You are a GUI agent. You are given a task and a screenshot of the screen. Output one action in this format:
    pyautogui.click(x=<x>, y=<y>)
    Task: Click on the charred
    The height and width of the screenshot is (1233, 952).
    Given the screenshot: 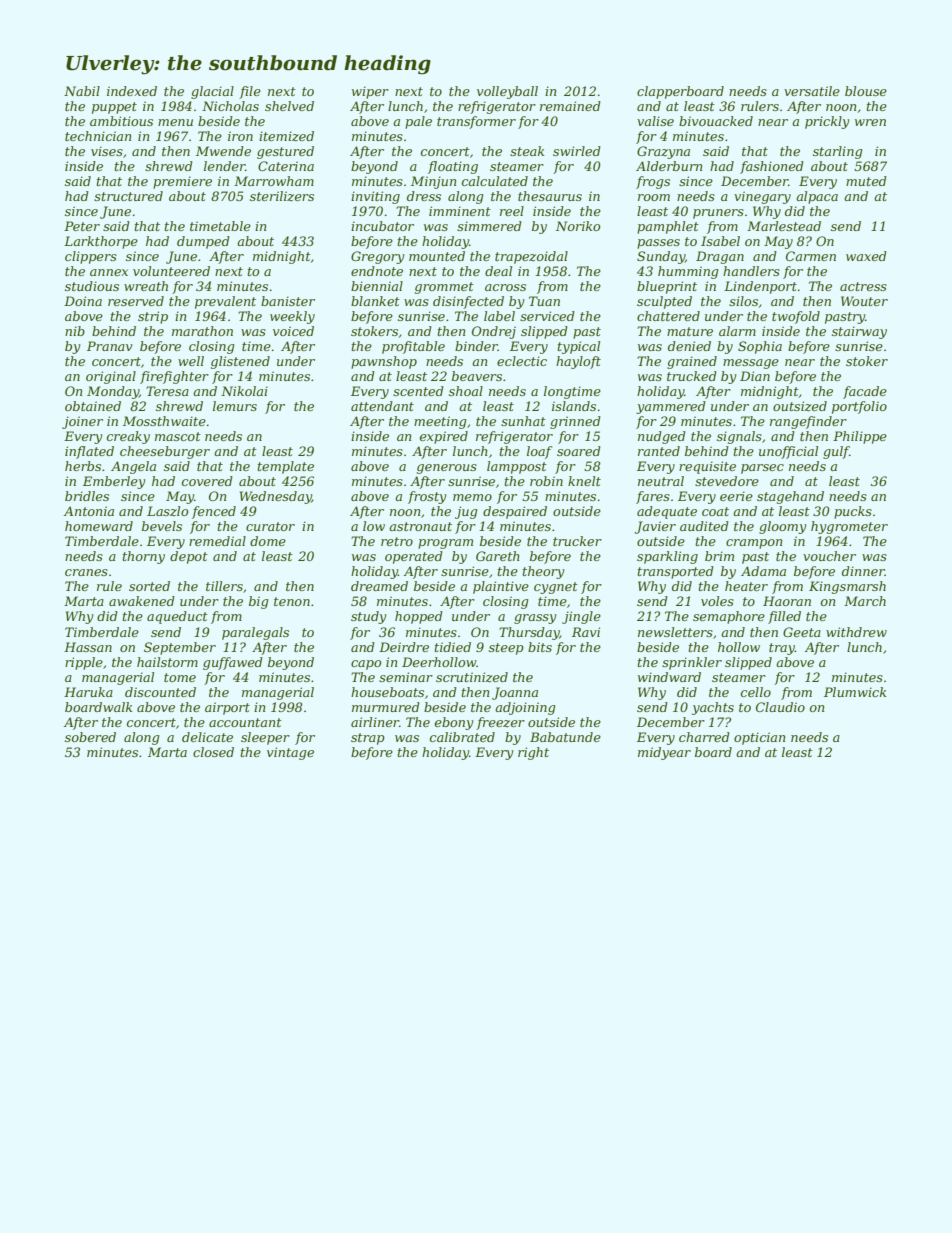 What is the action you would take?
    pyautogui.click(x=704, y=737)
